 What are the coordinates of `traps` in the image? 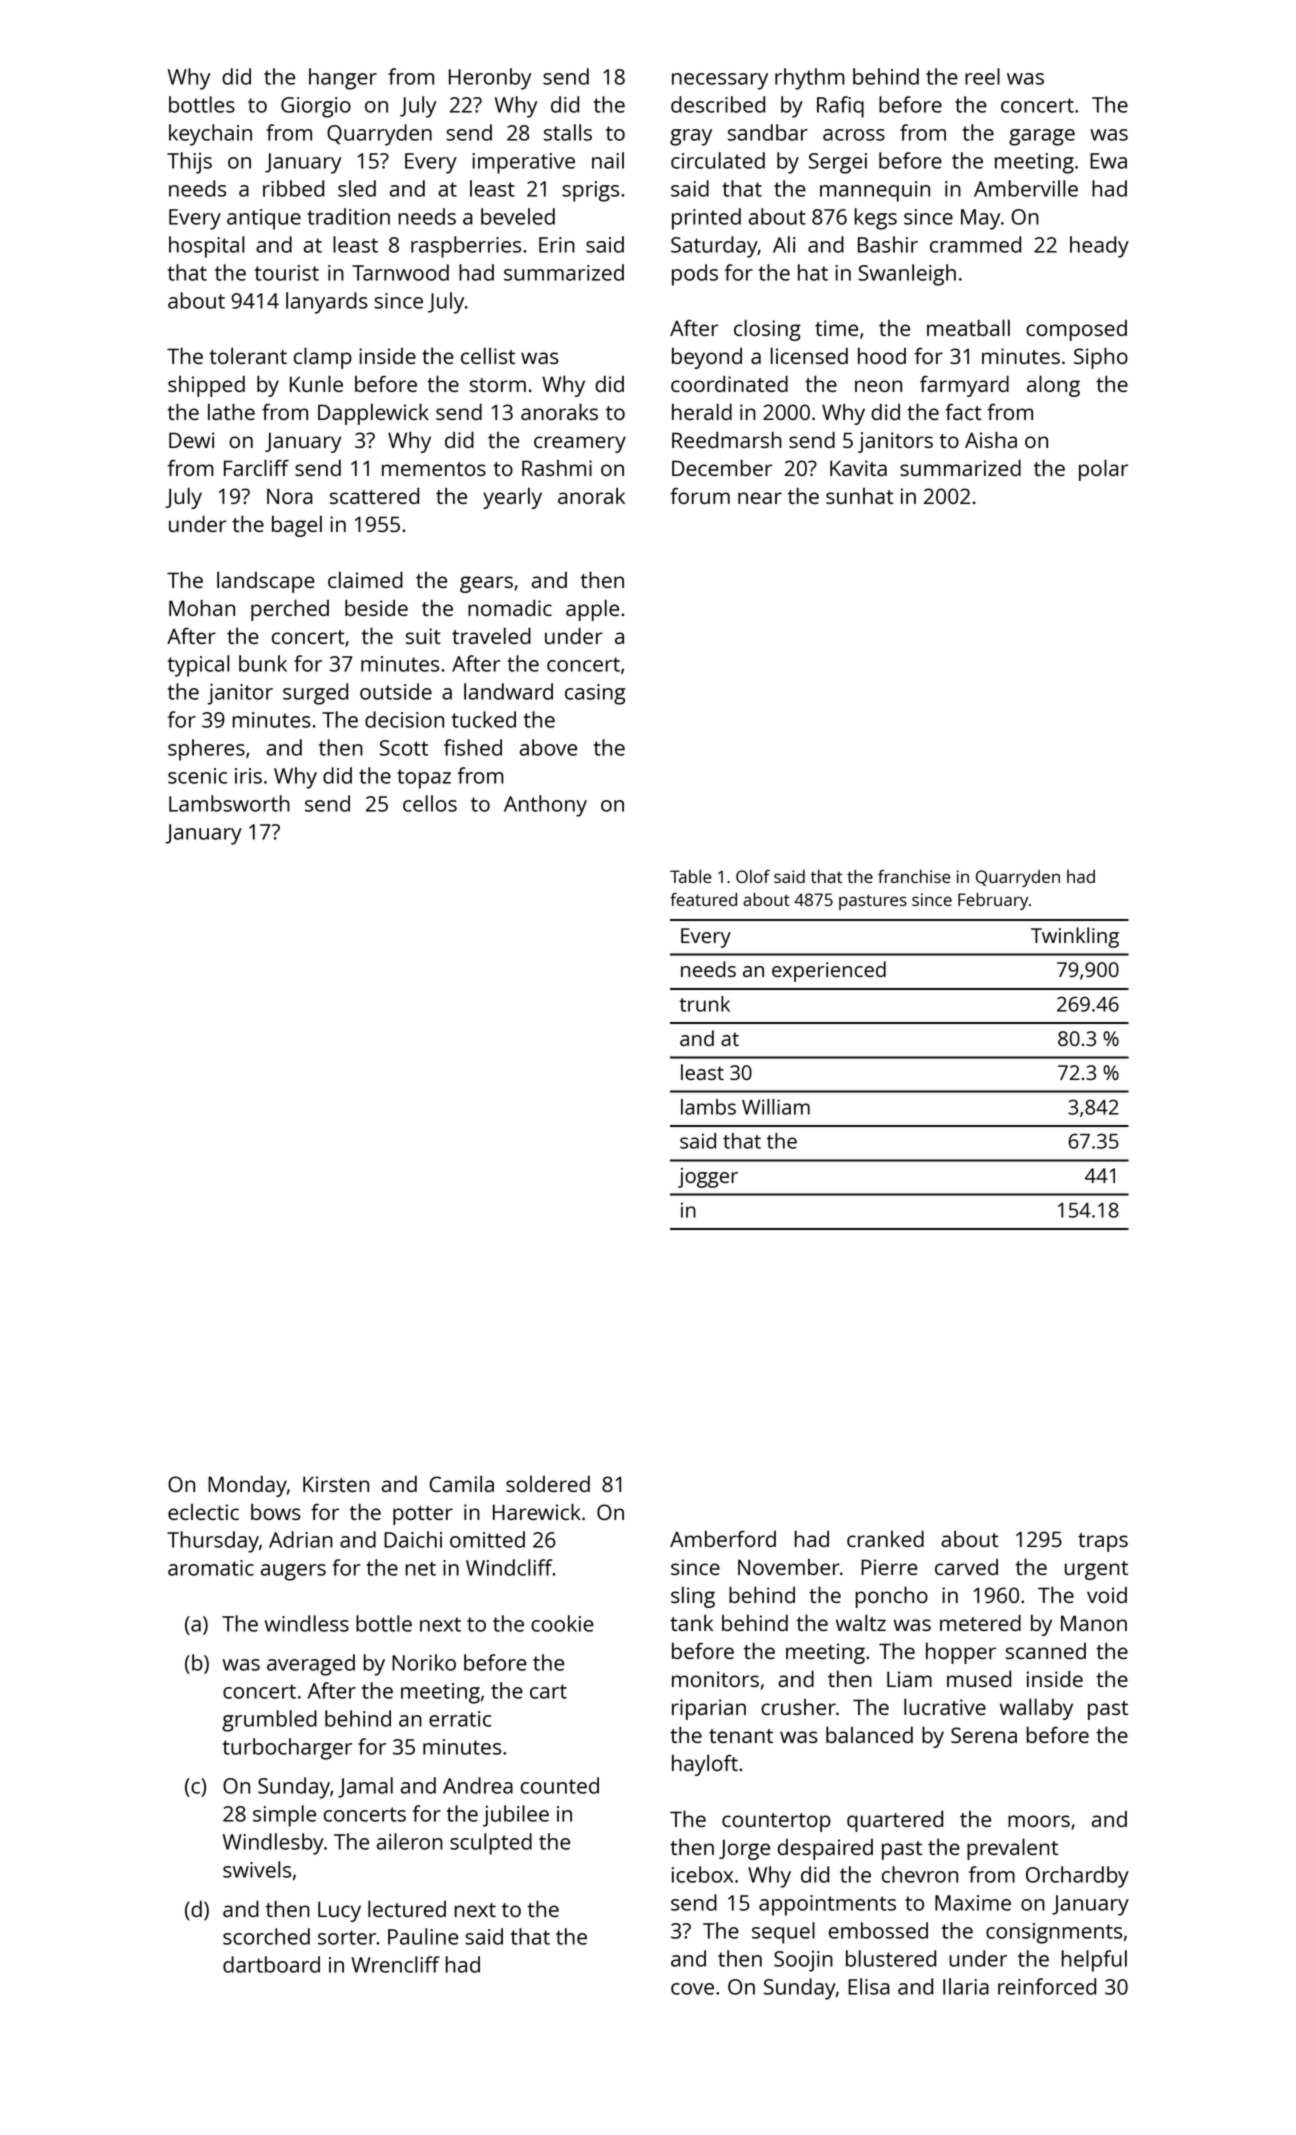 It's located at (1103, 1542).
